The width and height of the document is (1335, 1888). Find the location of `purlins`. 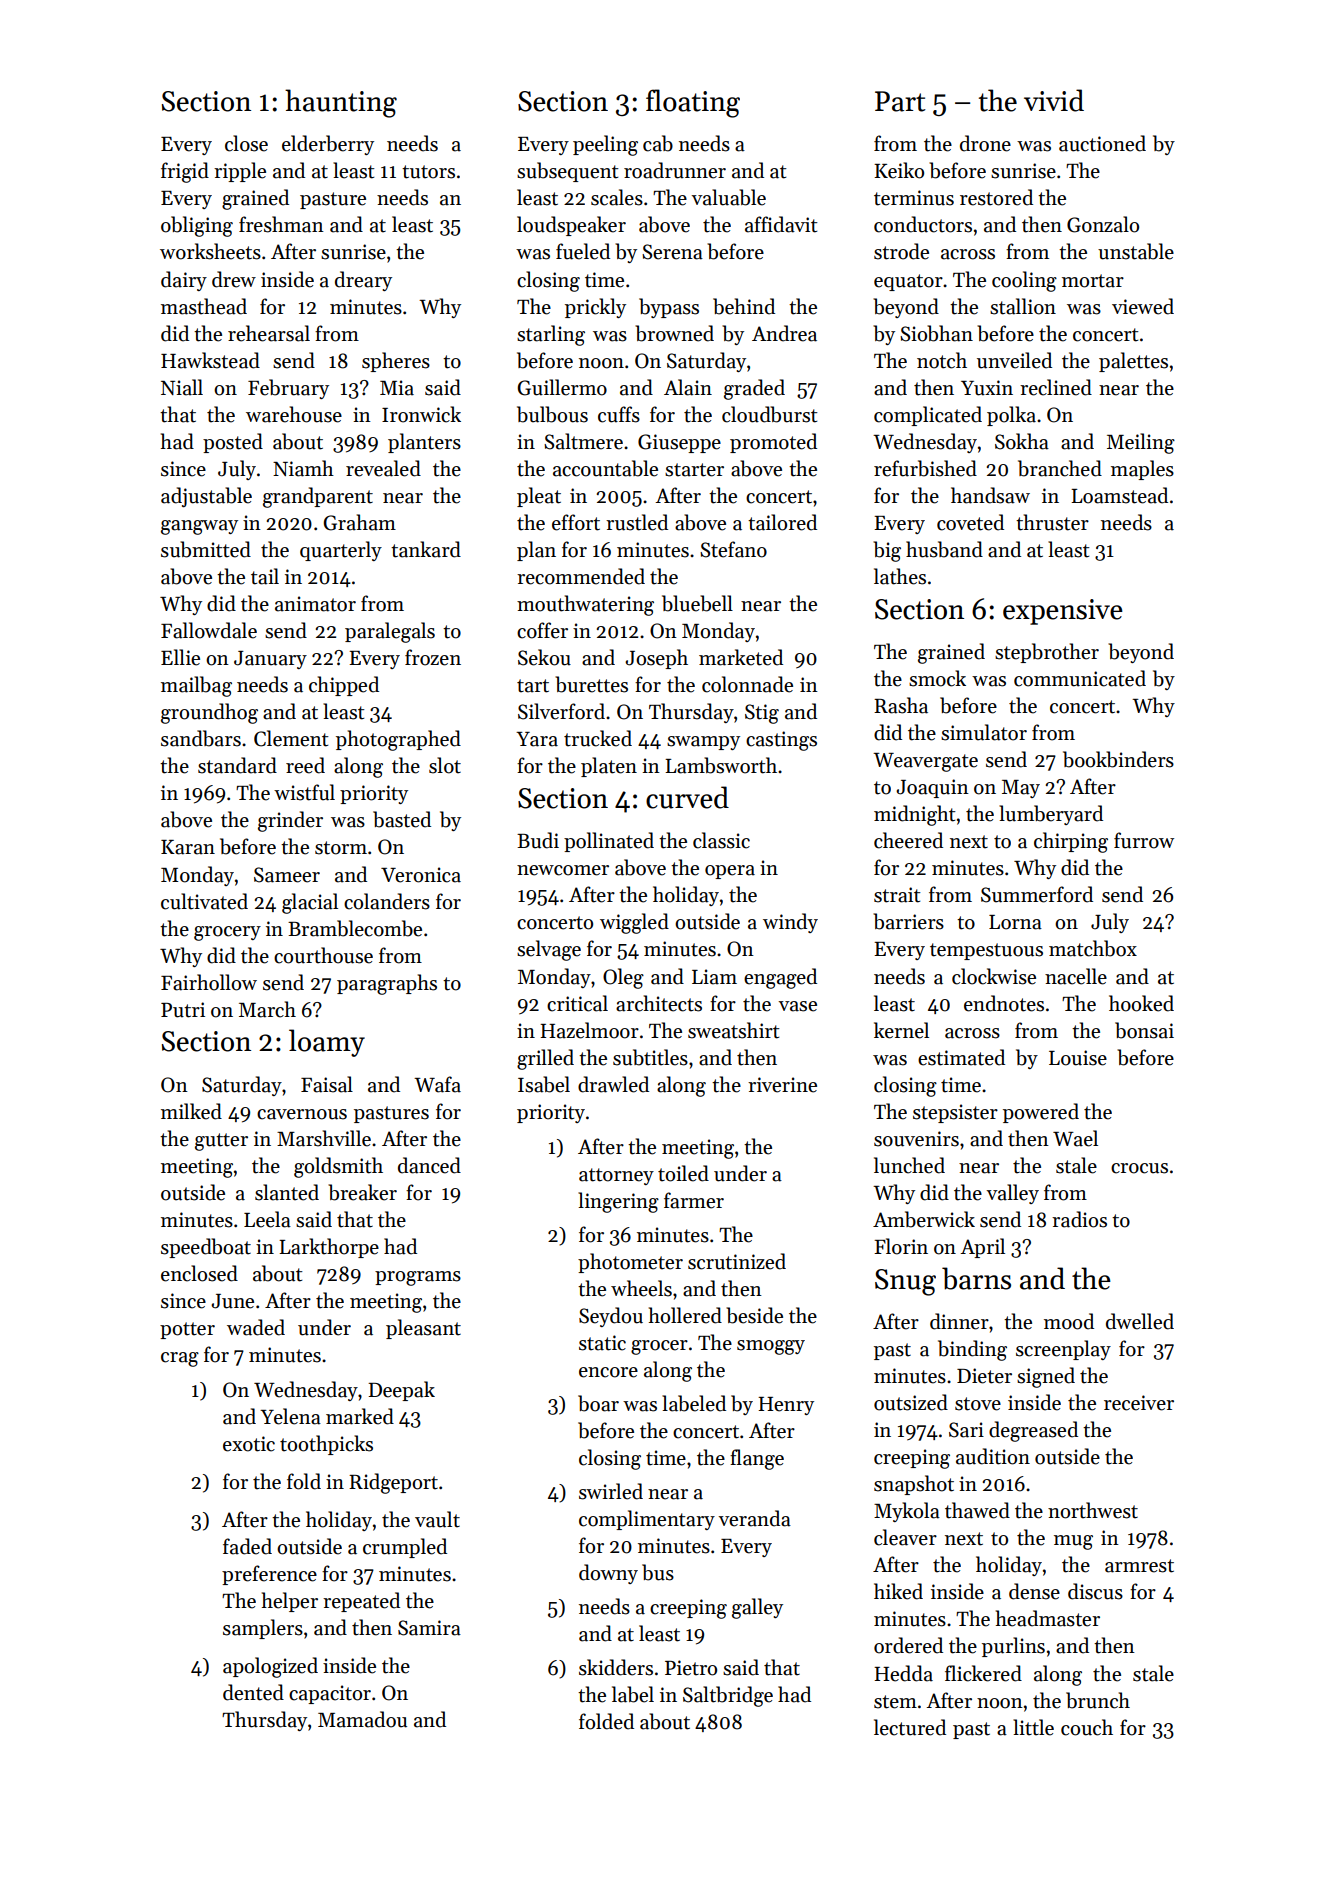

purlins is located at coordinates (1013, 1647).
